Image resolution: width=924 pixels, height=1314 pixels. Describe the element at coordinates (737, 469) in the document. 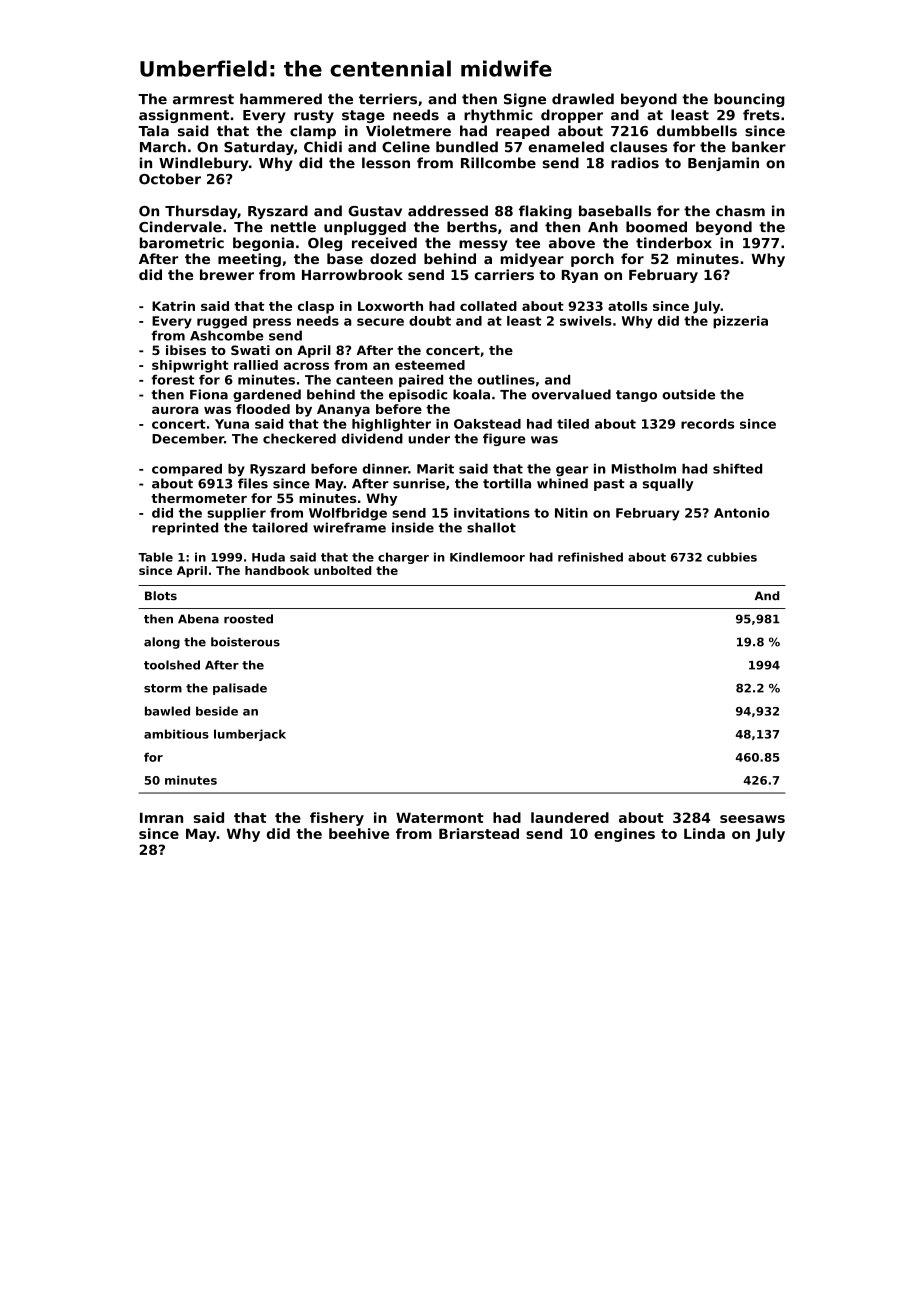

I see `shifted` at that location.
